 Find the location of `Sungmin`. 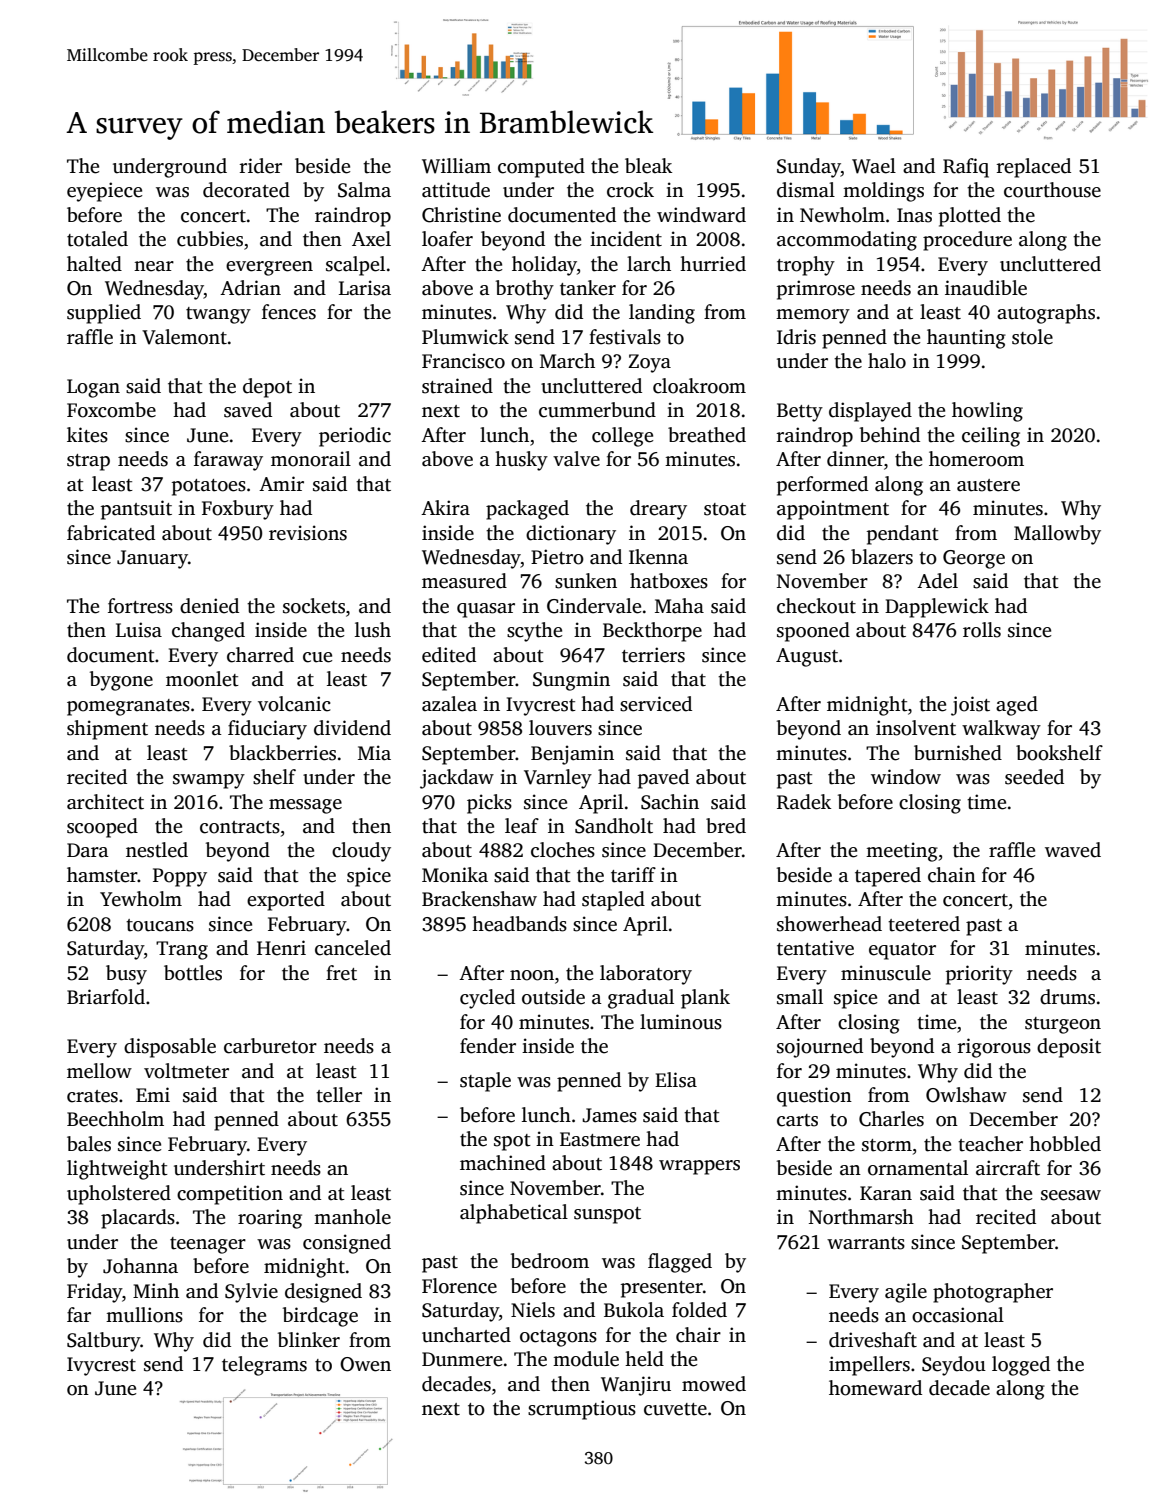

Sungmin is located at coordinates (571, 681).
